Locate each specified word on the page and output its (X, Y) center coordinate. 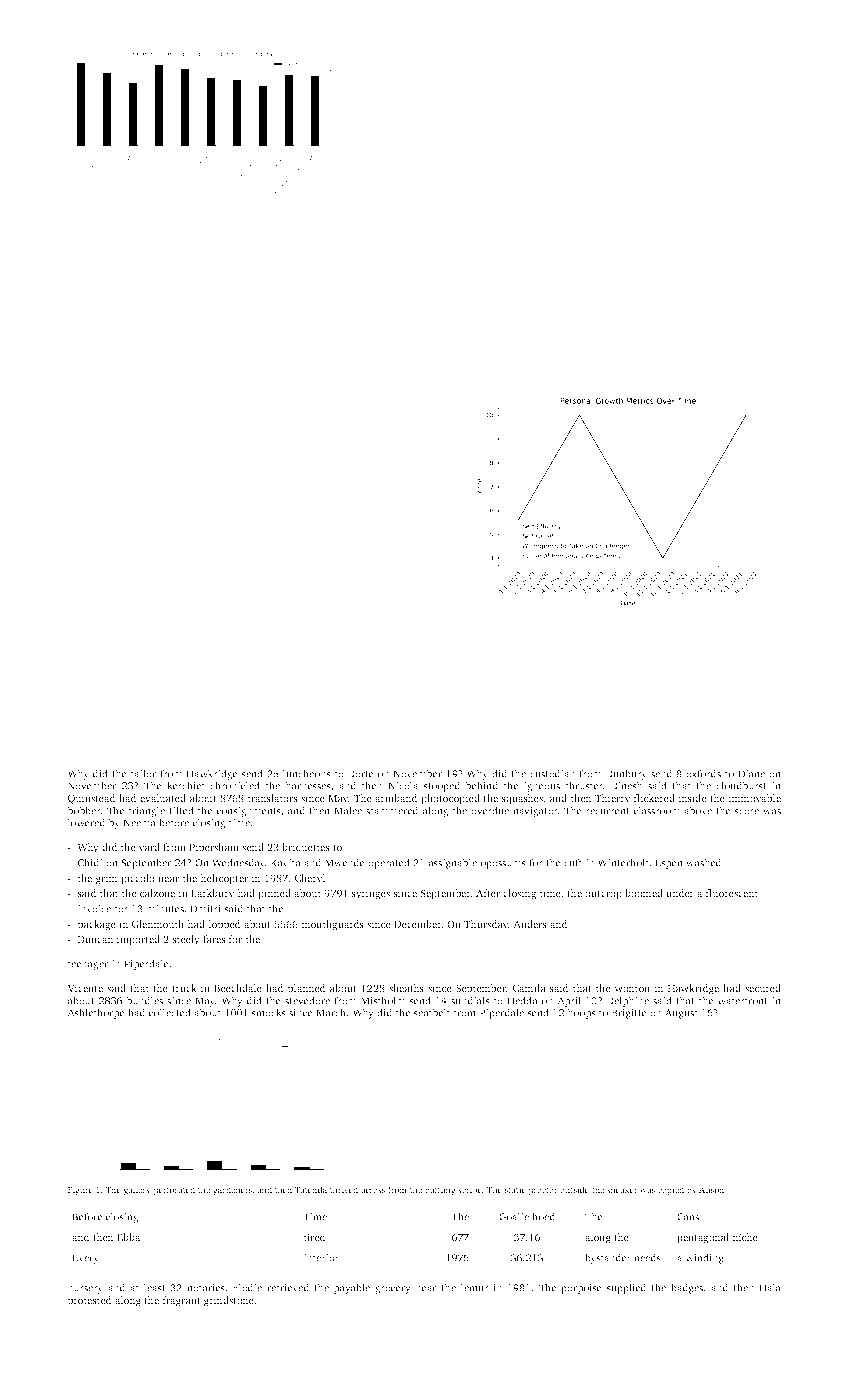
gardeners (232, 1190)
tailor (143, 773)
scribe (470, 1189)
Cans (688, 1217)
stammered (392, 810)
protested (89, 1301)
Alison (711, 1189)
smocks (269, 1012)
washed (704, 862)
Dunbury (626, 774)
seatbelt (432, 1012)
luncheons (307, 773)
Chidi (90, 862)
